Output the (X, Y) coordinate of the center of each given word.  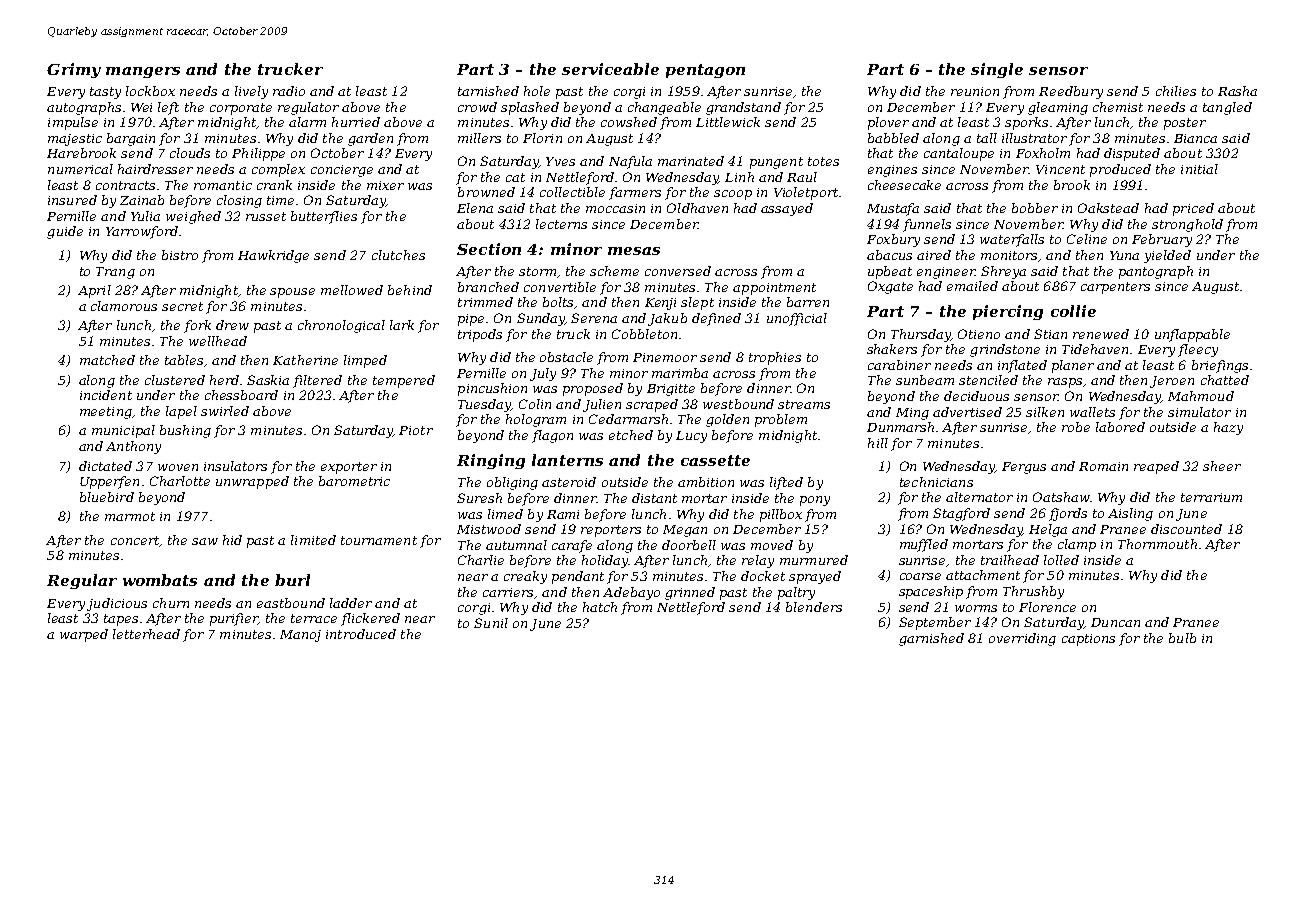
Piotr (416, 430)
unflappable (1192, 335)
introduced (361, 634)
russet (266, 216)
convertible (560, 287)
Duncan (1115, 622)
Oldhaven (697, 208)
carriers (508, 592)
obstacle (566, 357)
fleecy (1198, 350)
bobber (1035, 208)
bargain (131, 139)
